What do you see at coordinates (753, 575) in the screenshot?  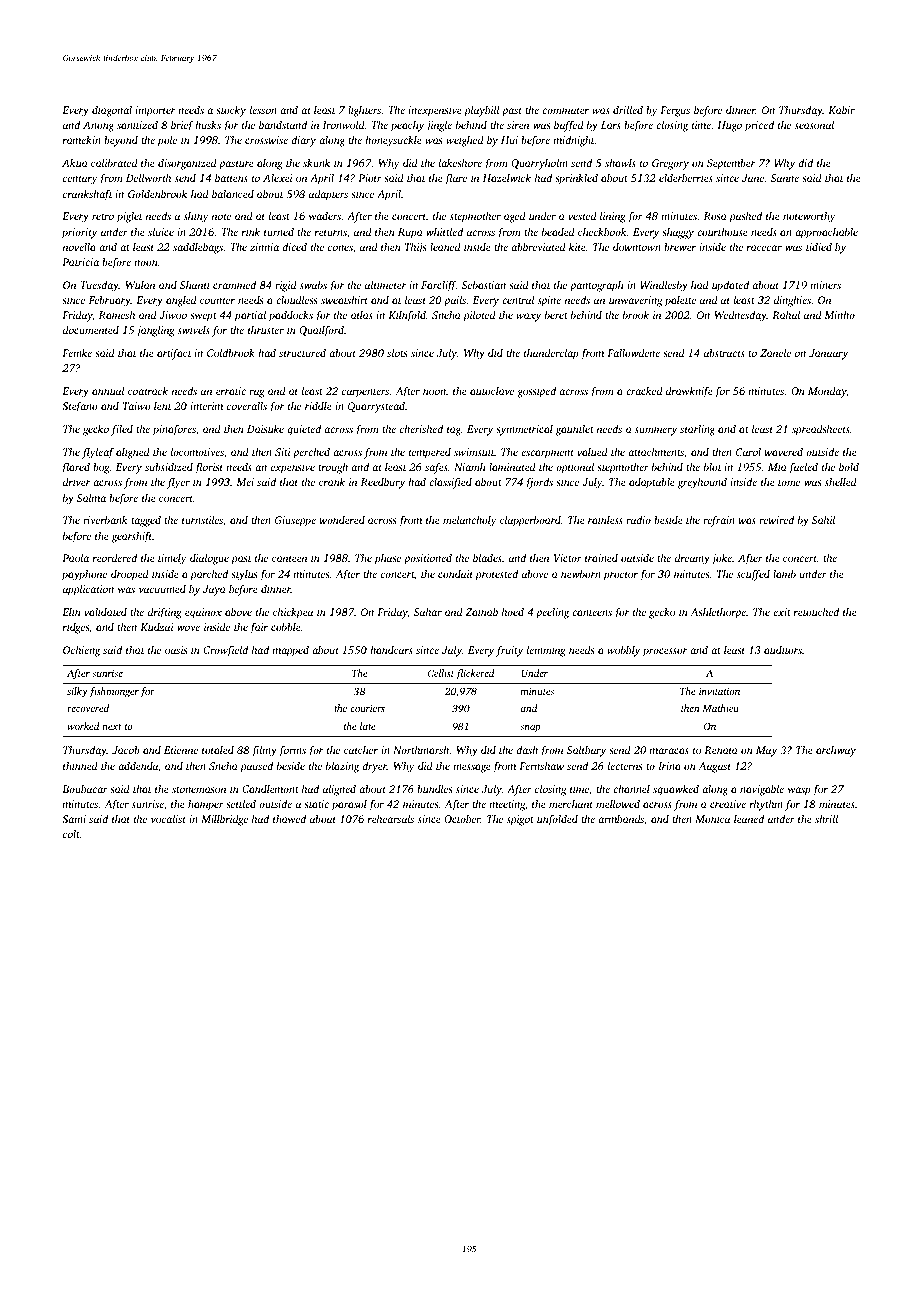 I see `scuffed` at bounding box center [753, 575].
